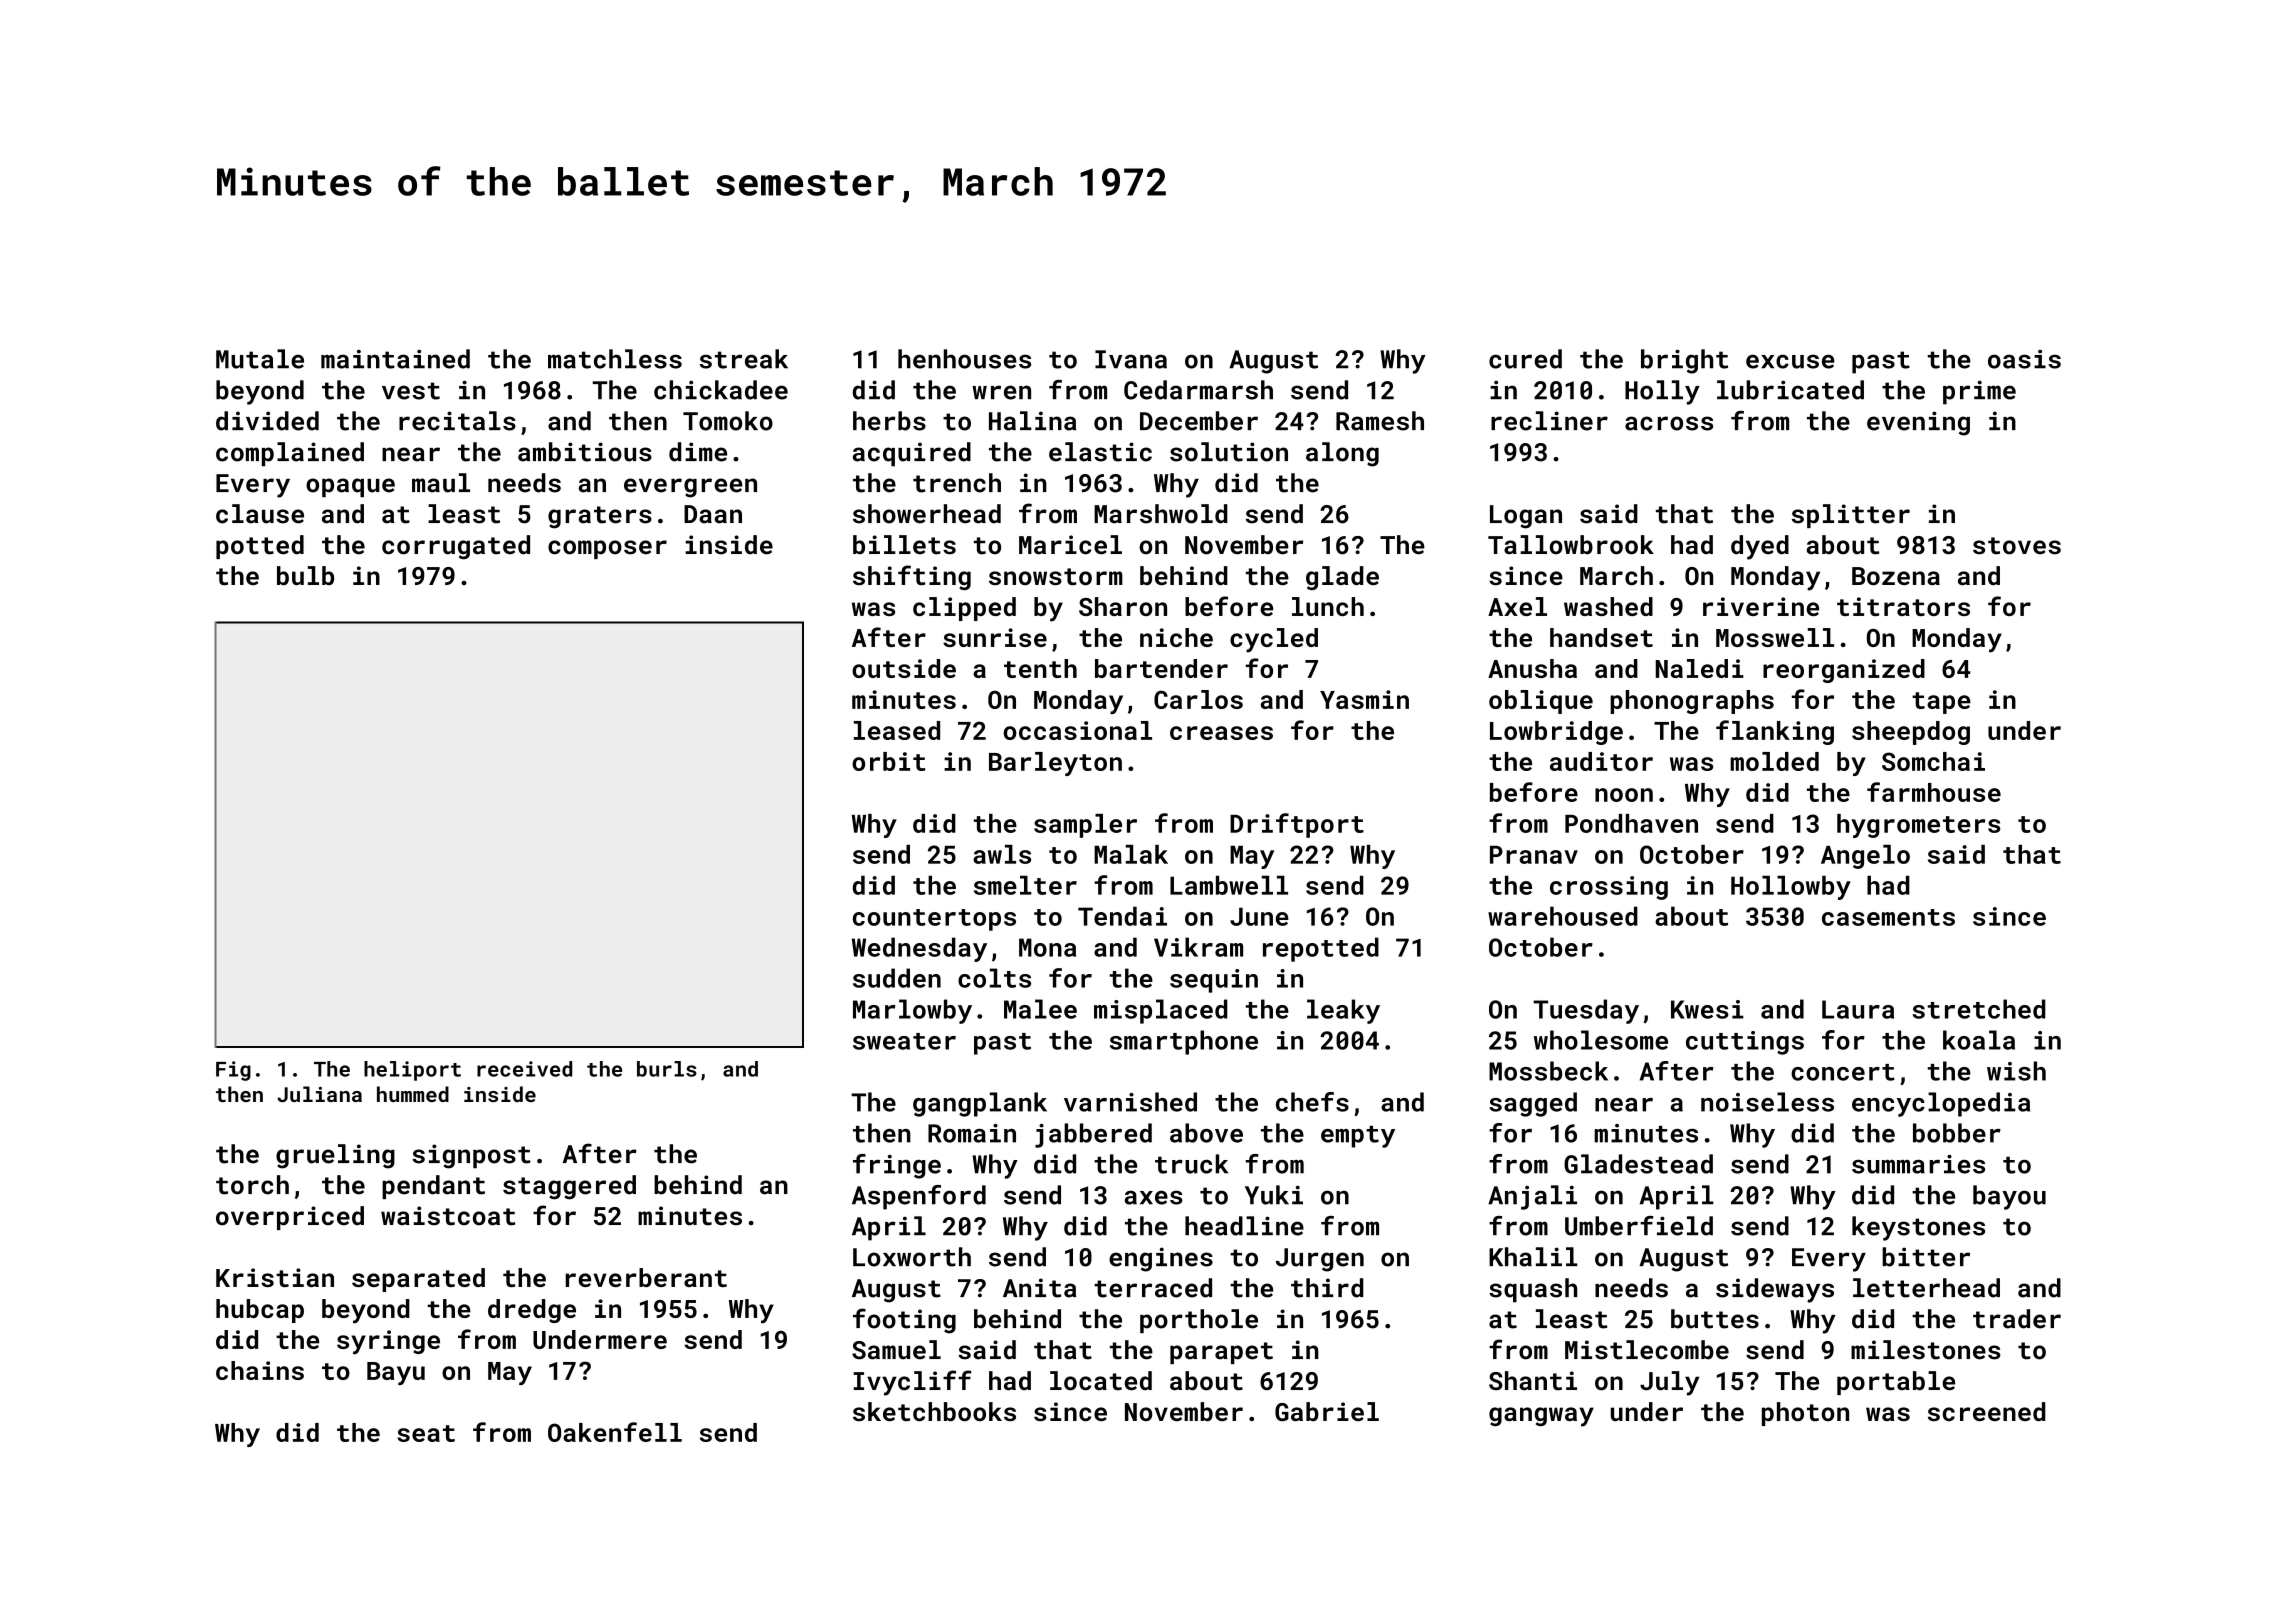 The height and width of the image is (1620, 2292). What do you see at coordinates (1684, 361) in the image?
I see `bright` at bounding box center [1684, 361].
